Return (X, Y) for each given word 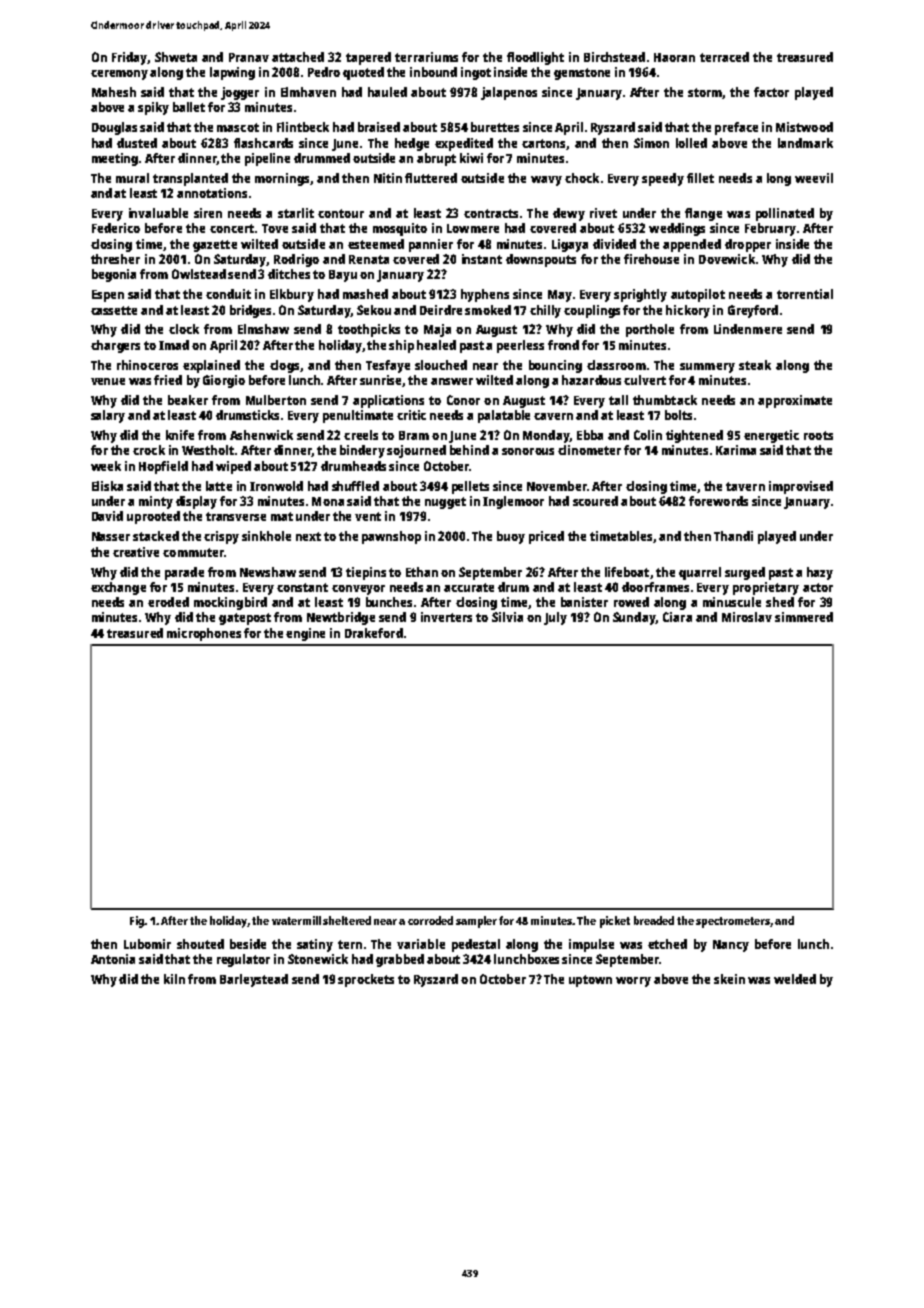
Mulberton (276, 400)
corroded (430, 920)
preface (736, 128)
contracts (491, 213)
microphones (204, 634)
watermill (296, 920)
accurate (469, 587)
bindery (362, 451)
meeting (115, 159)
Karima (736, 450)
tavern (745, 486)
